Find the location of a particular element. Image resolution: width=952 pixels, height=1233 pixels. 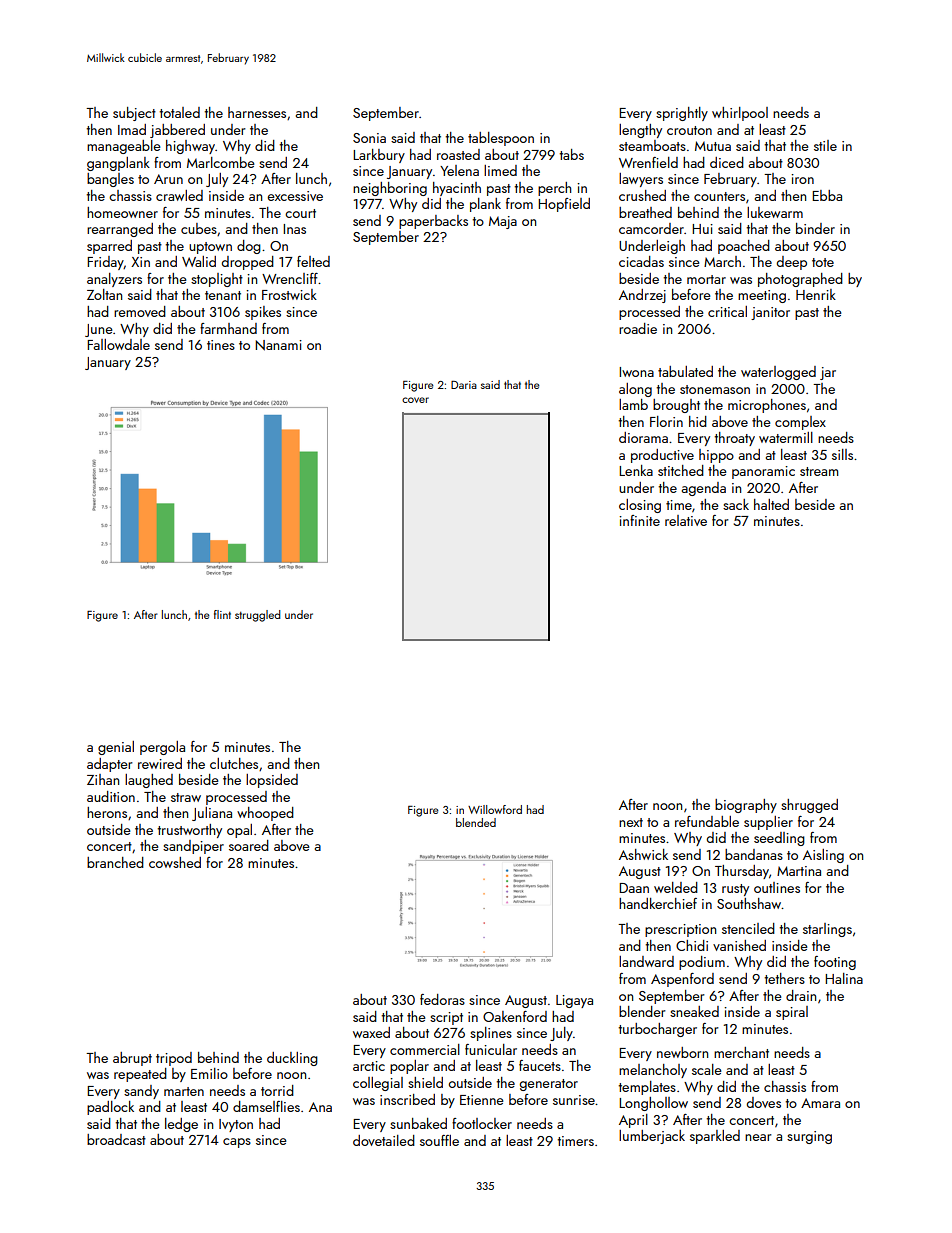

clutches is located at coordinates (234, 763).
